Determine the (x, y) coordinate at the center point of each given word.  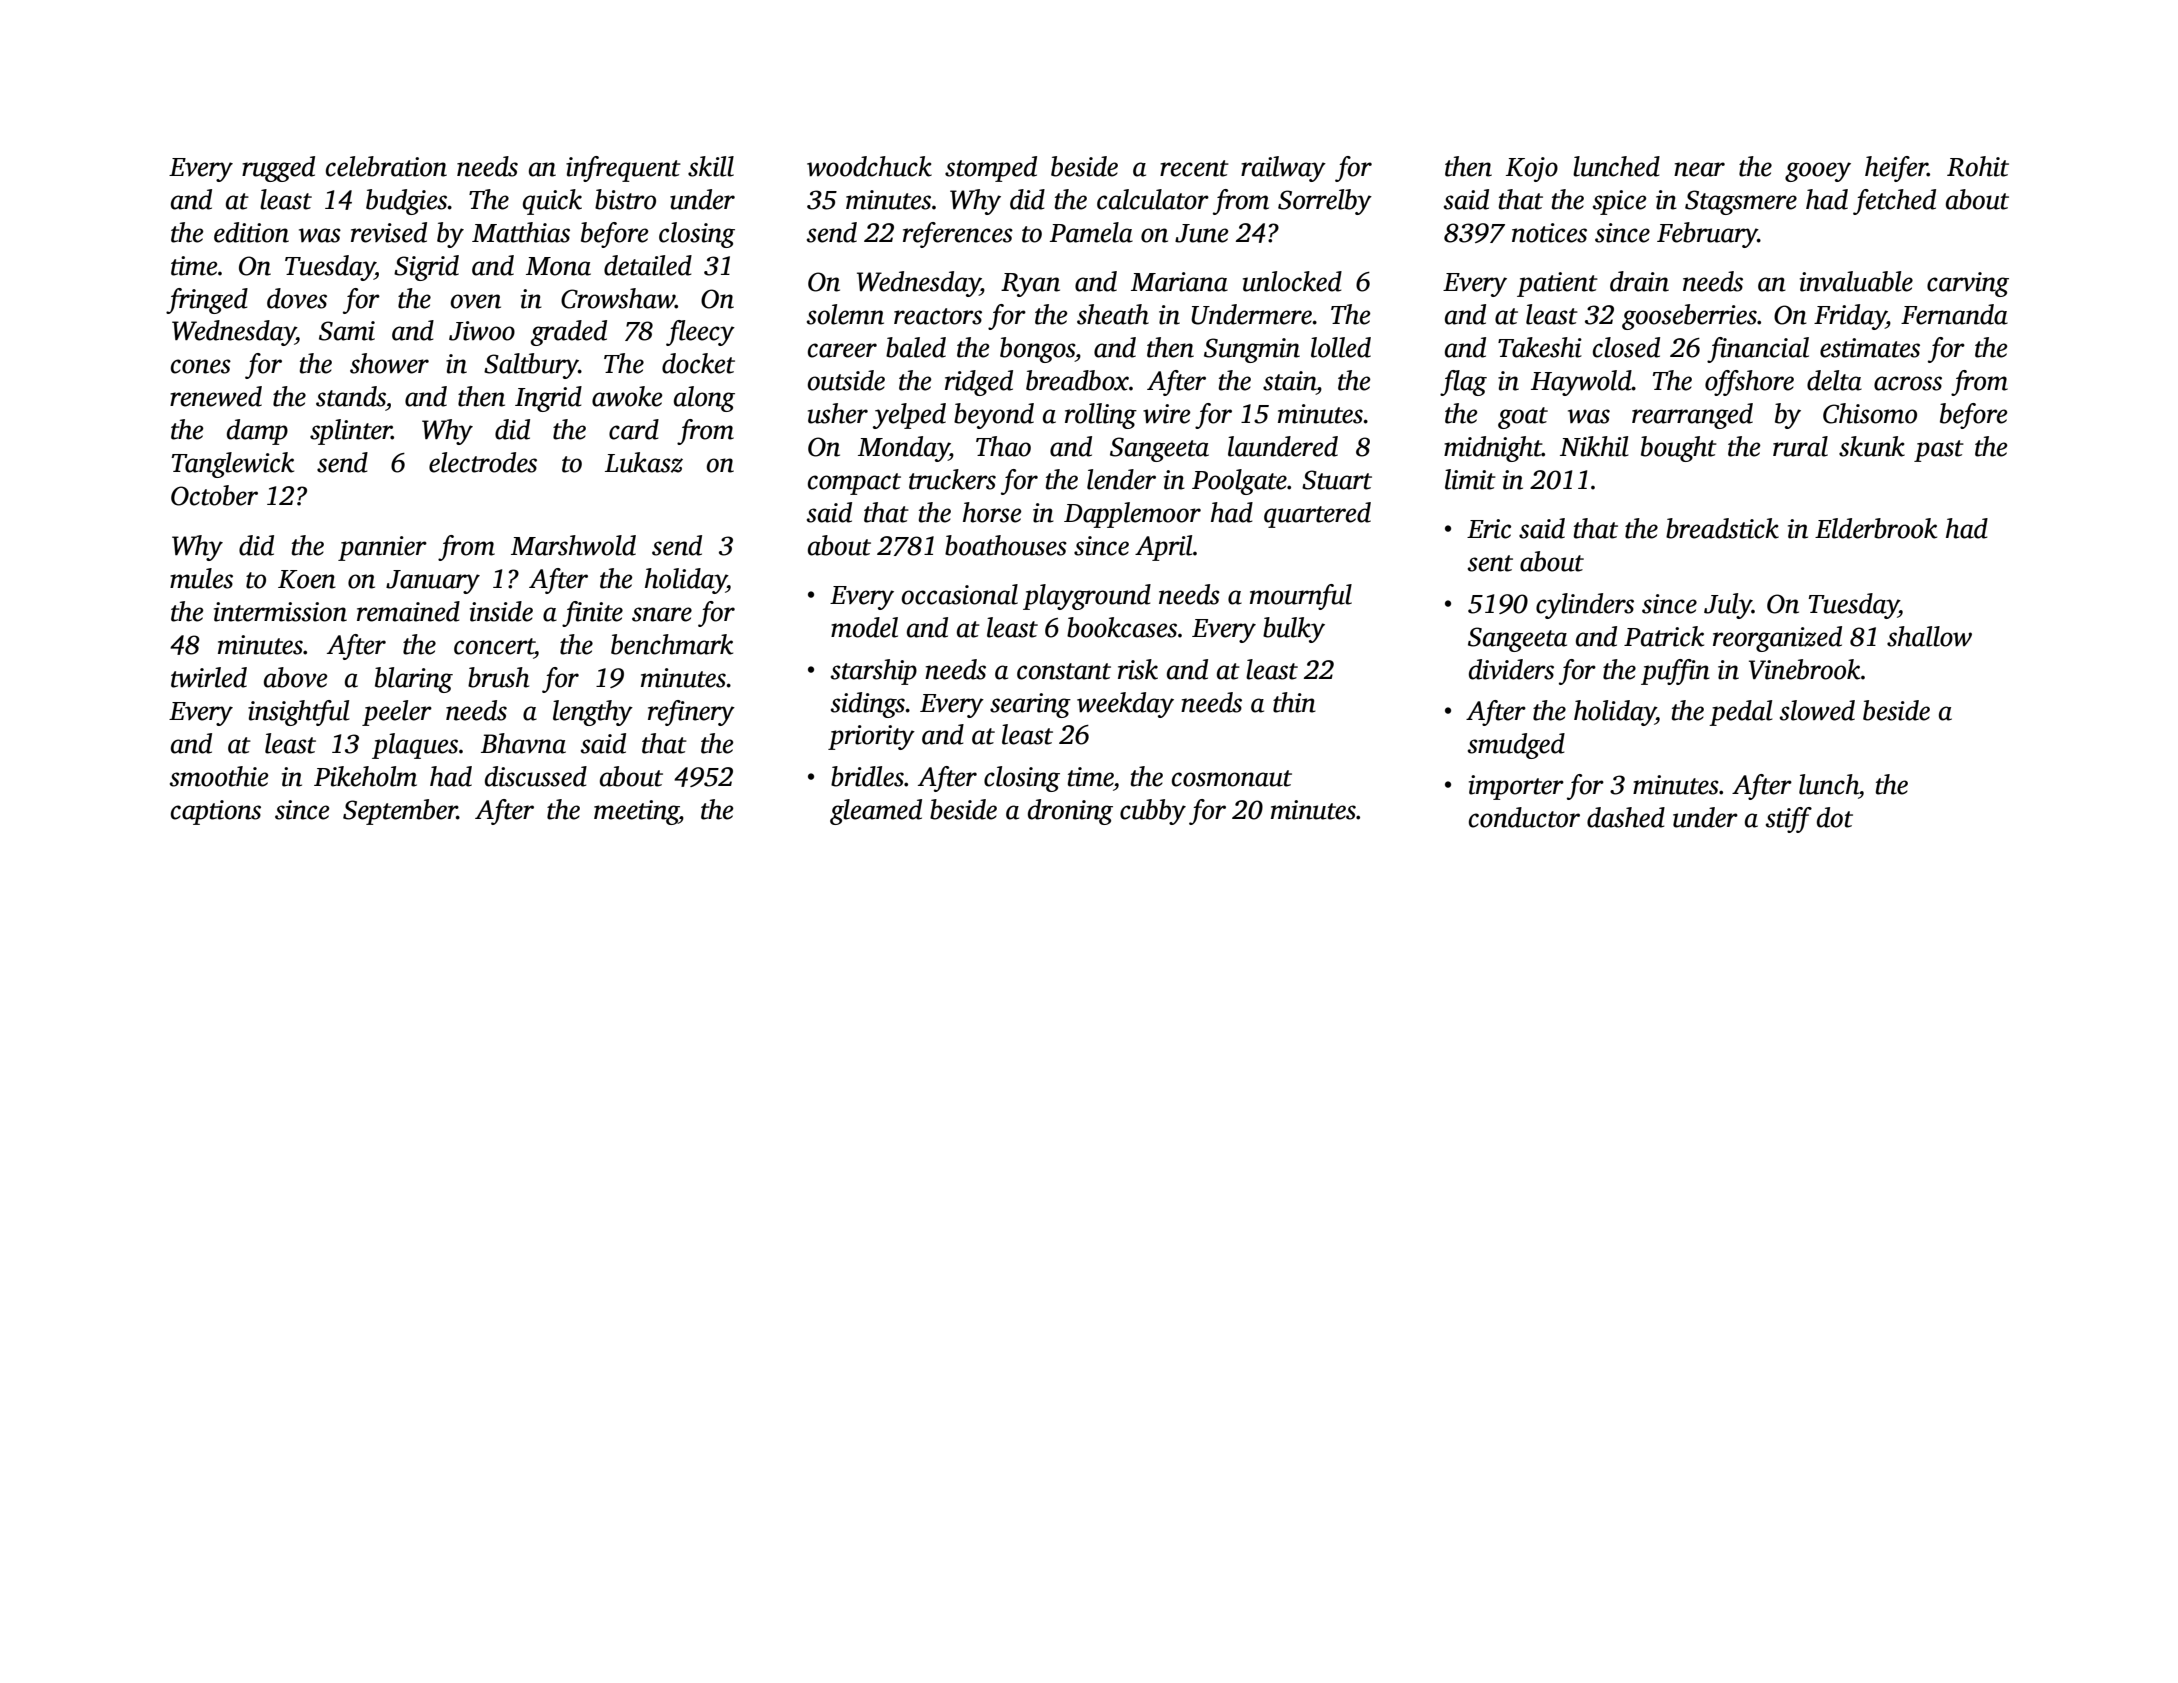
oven (475, 301)
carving (1968, 284)
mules (201, 578)
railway (1283, 169)
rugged (278, 169)
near (1699, 169)
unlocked (1292, 281)
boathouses (1006, 545)
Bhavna (523, 743)
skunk (1872, 446)
